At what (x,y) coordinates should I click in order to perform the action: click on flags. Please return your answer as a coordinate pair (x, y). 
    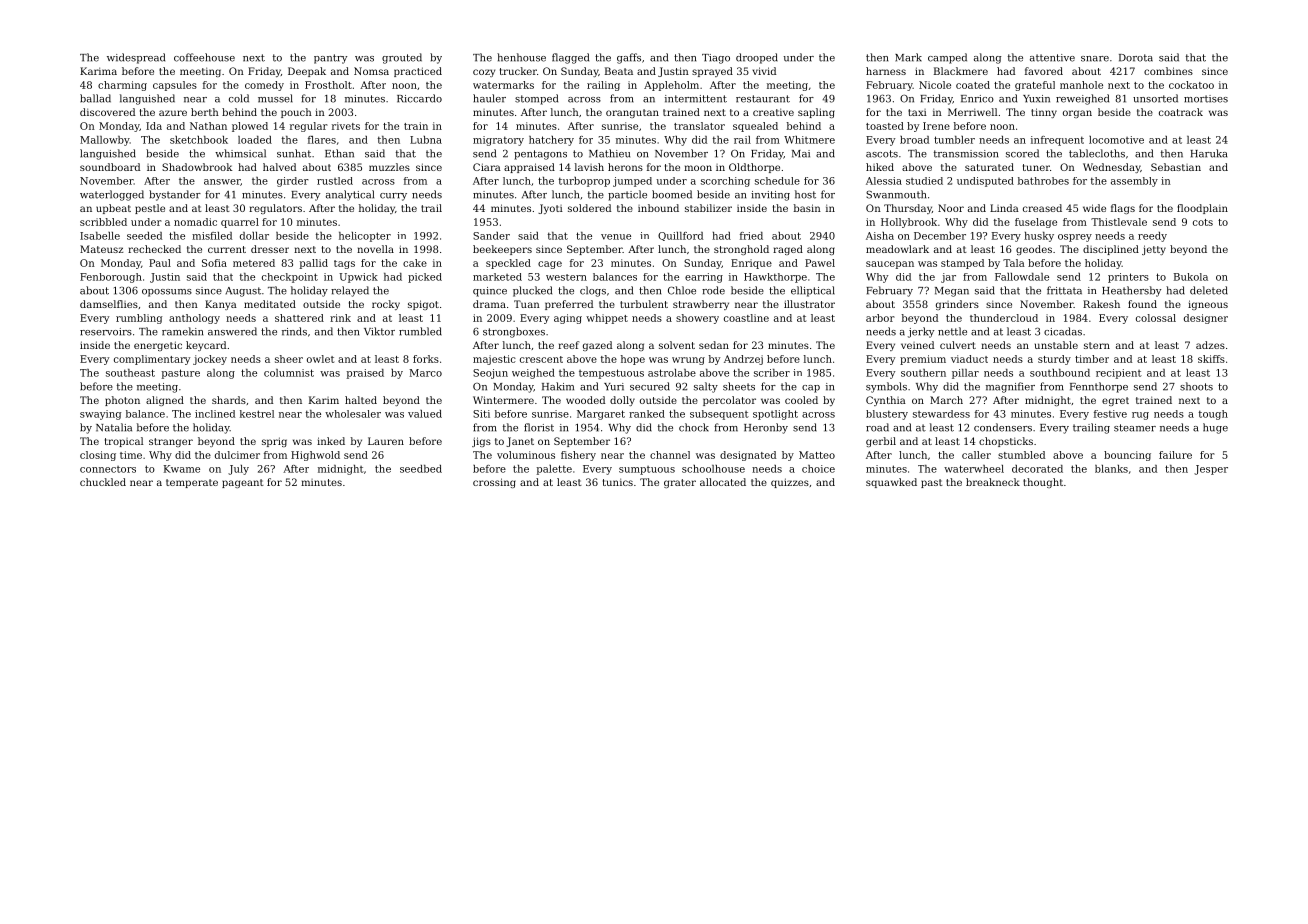
    Looking at the image, I should click on (1123, 209).
